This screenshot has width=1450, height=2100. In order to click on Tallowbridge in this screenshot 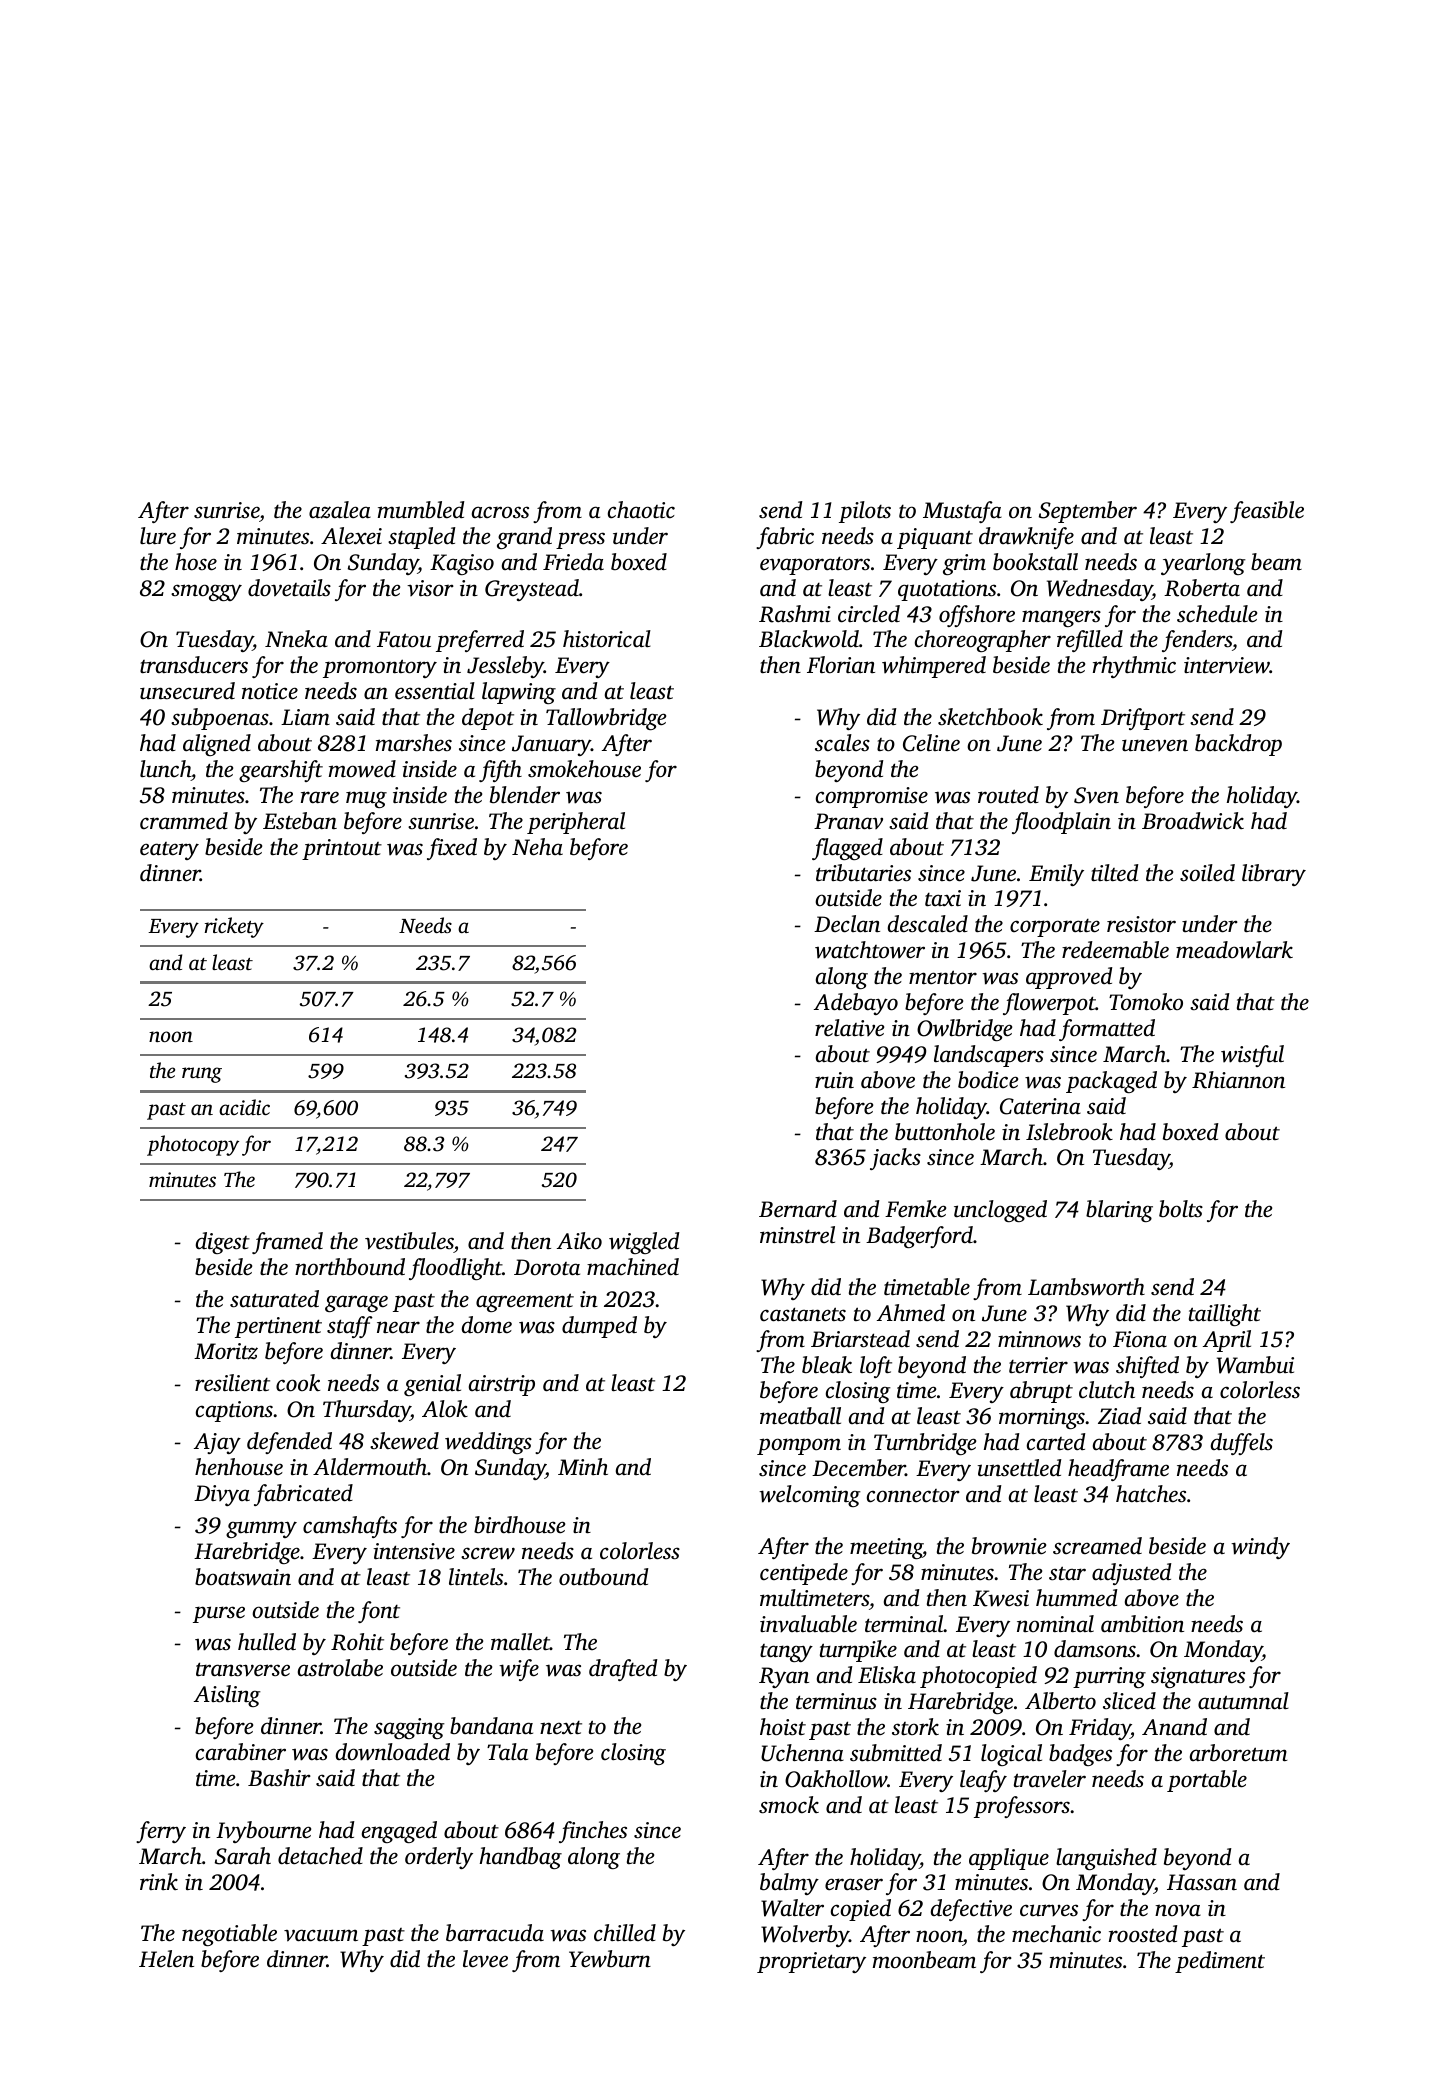, I will do `click(606, 719)`.
